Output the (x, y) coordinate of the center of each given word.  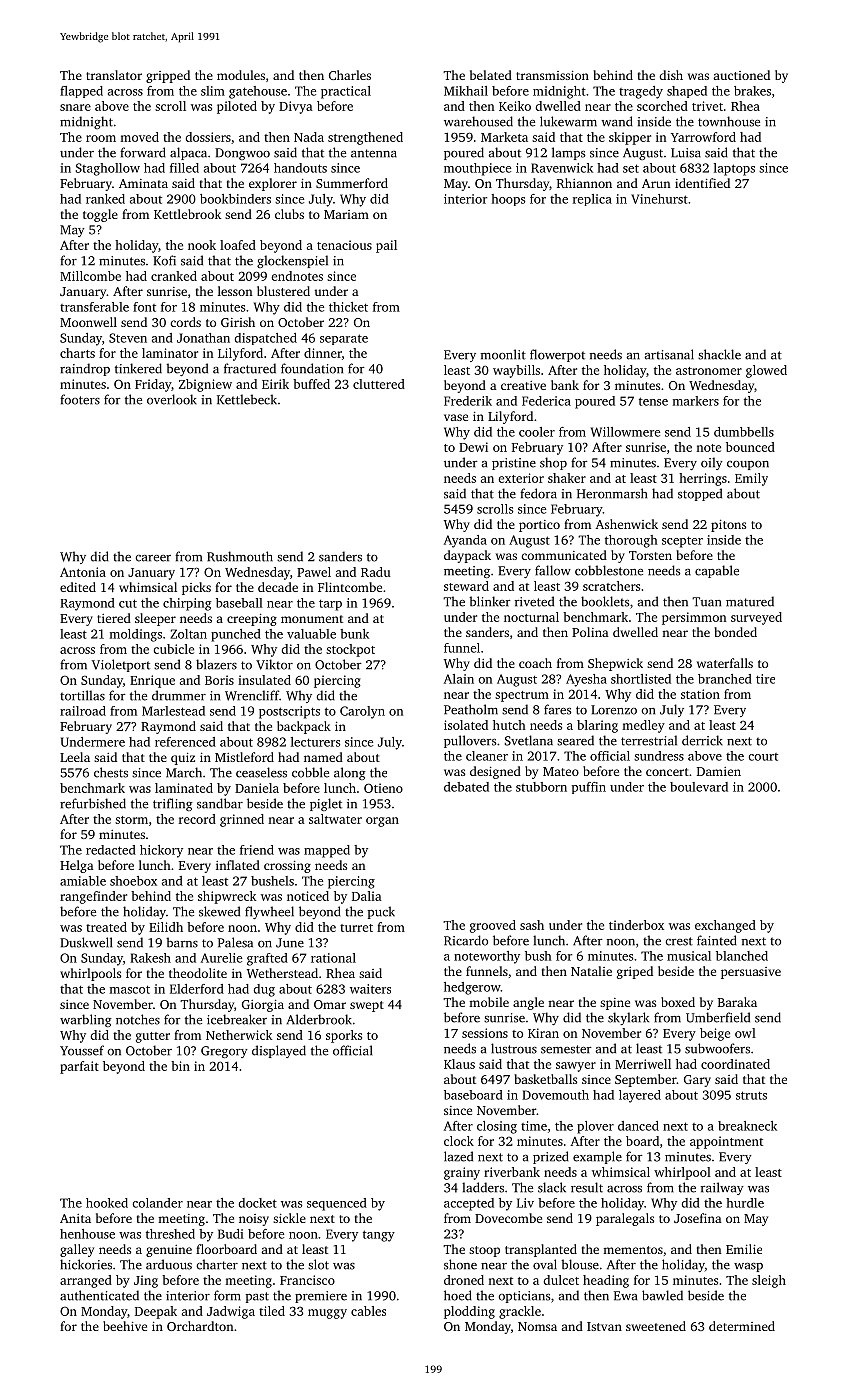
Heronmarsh (612, 493)
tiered (114, 618)
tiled (272, 1311)
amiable (83, 881)
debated (466, 787)
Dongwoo (242, 154)
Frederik (468, 401)
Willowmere (625, 432)
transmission (552, 75)
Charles (350, 75)
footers (80, 399)
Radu (375, 572)
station (700, 694)
